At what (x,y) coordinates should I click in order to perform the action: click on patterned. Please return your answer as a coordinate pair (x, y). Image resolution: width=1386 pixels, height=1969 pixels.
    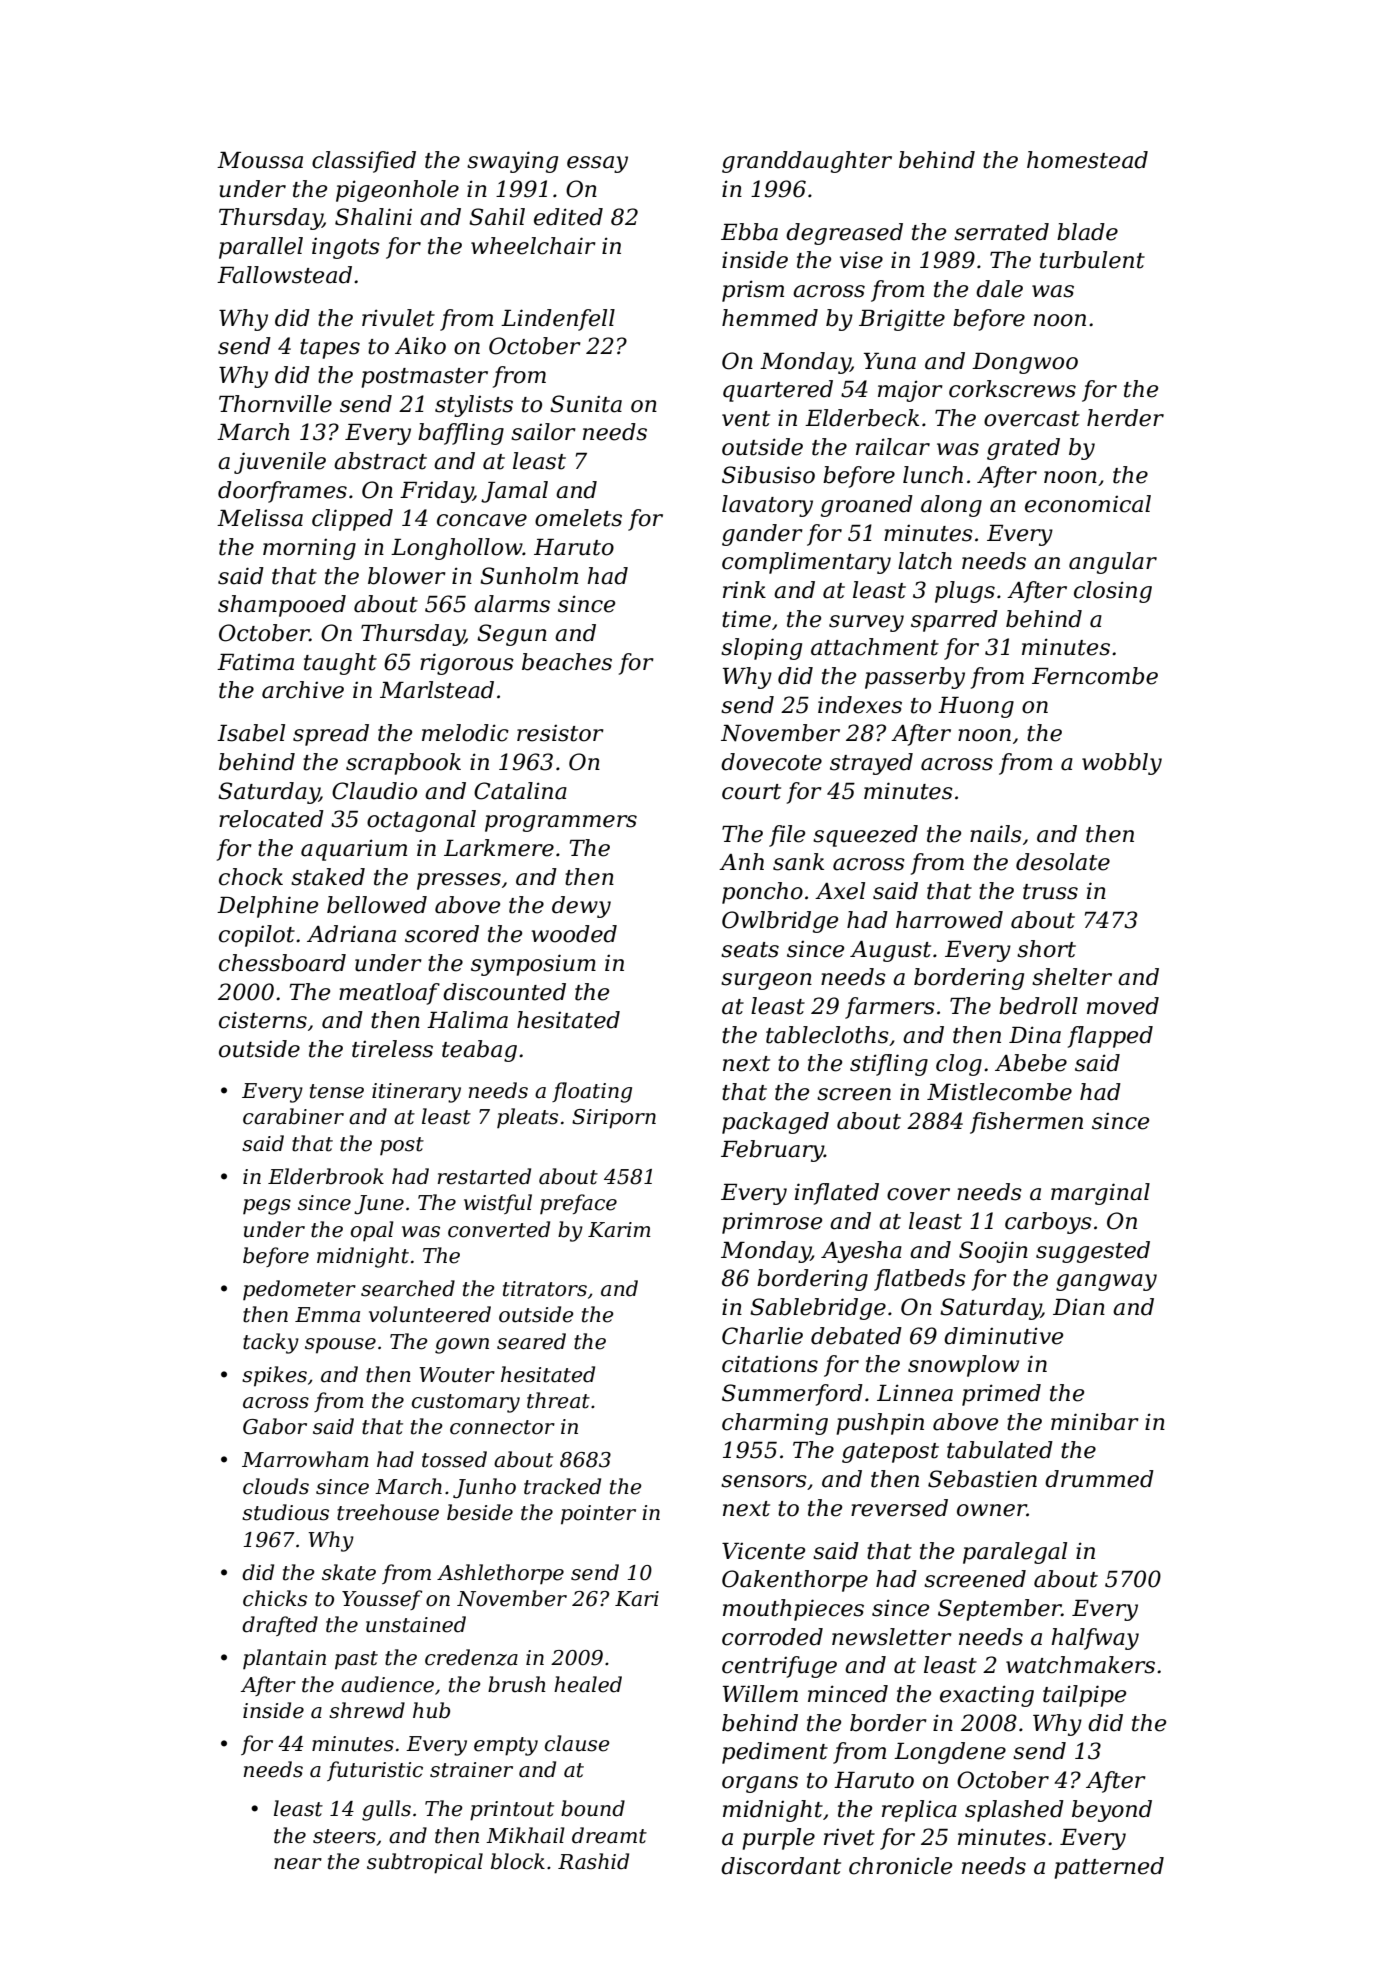
    Looking at the image, I should click on (1109, 1868).
